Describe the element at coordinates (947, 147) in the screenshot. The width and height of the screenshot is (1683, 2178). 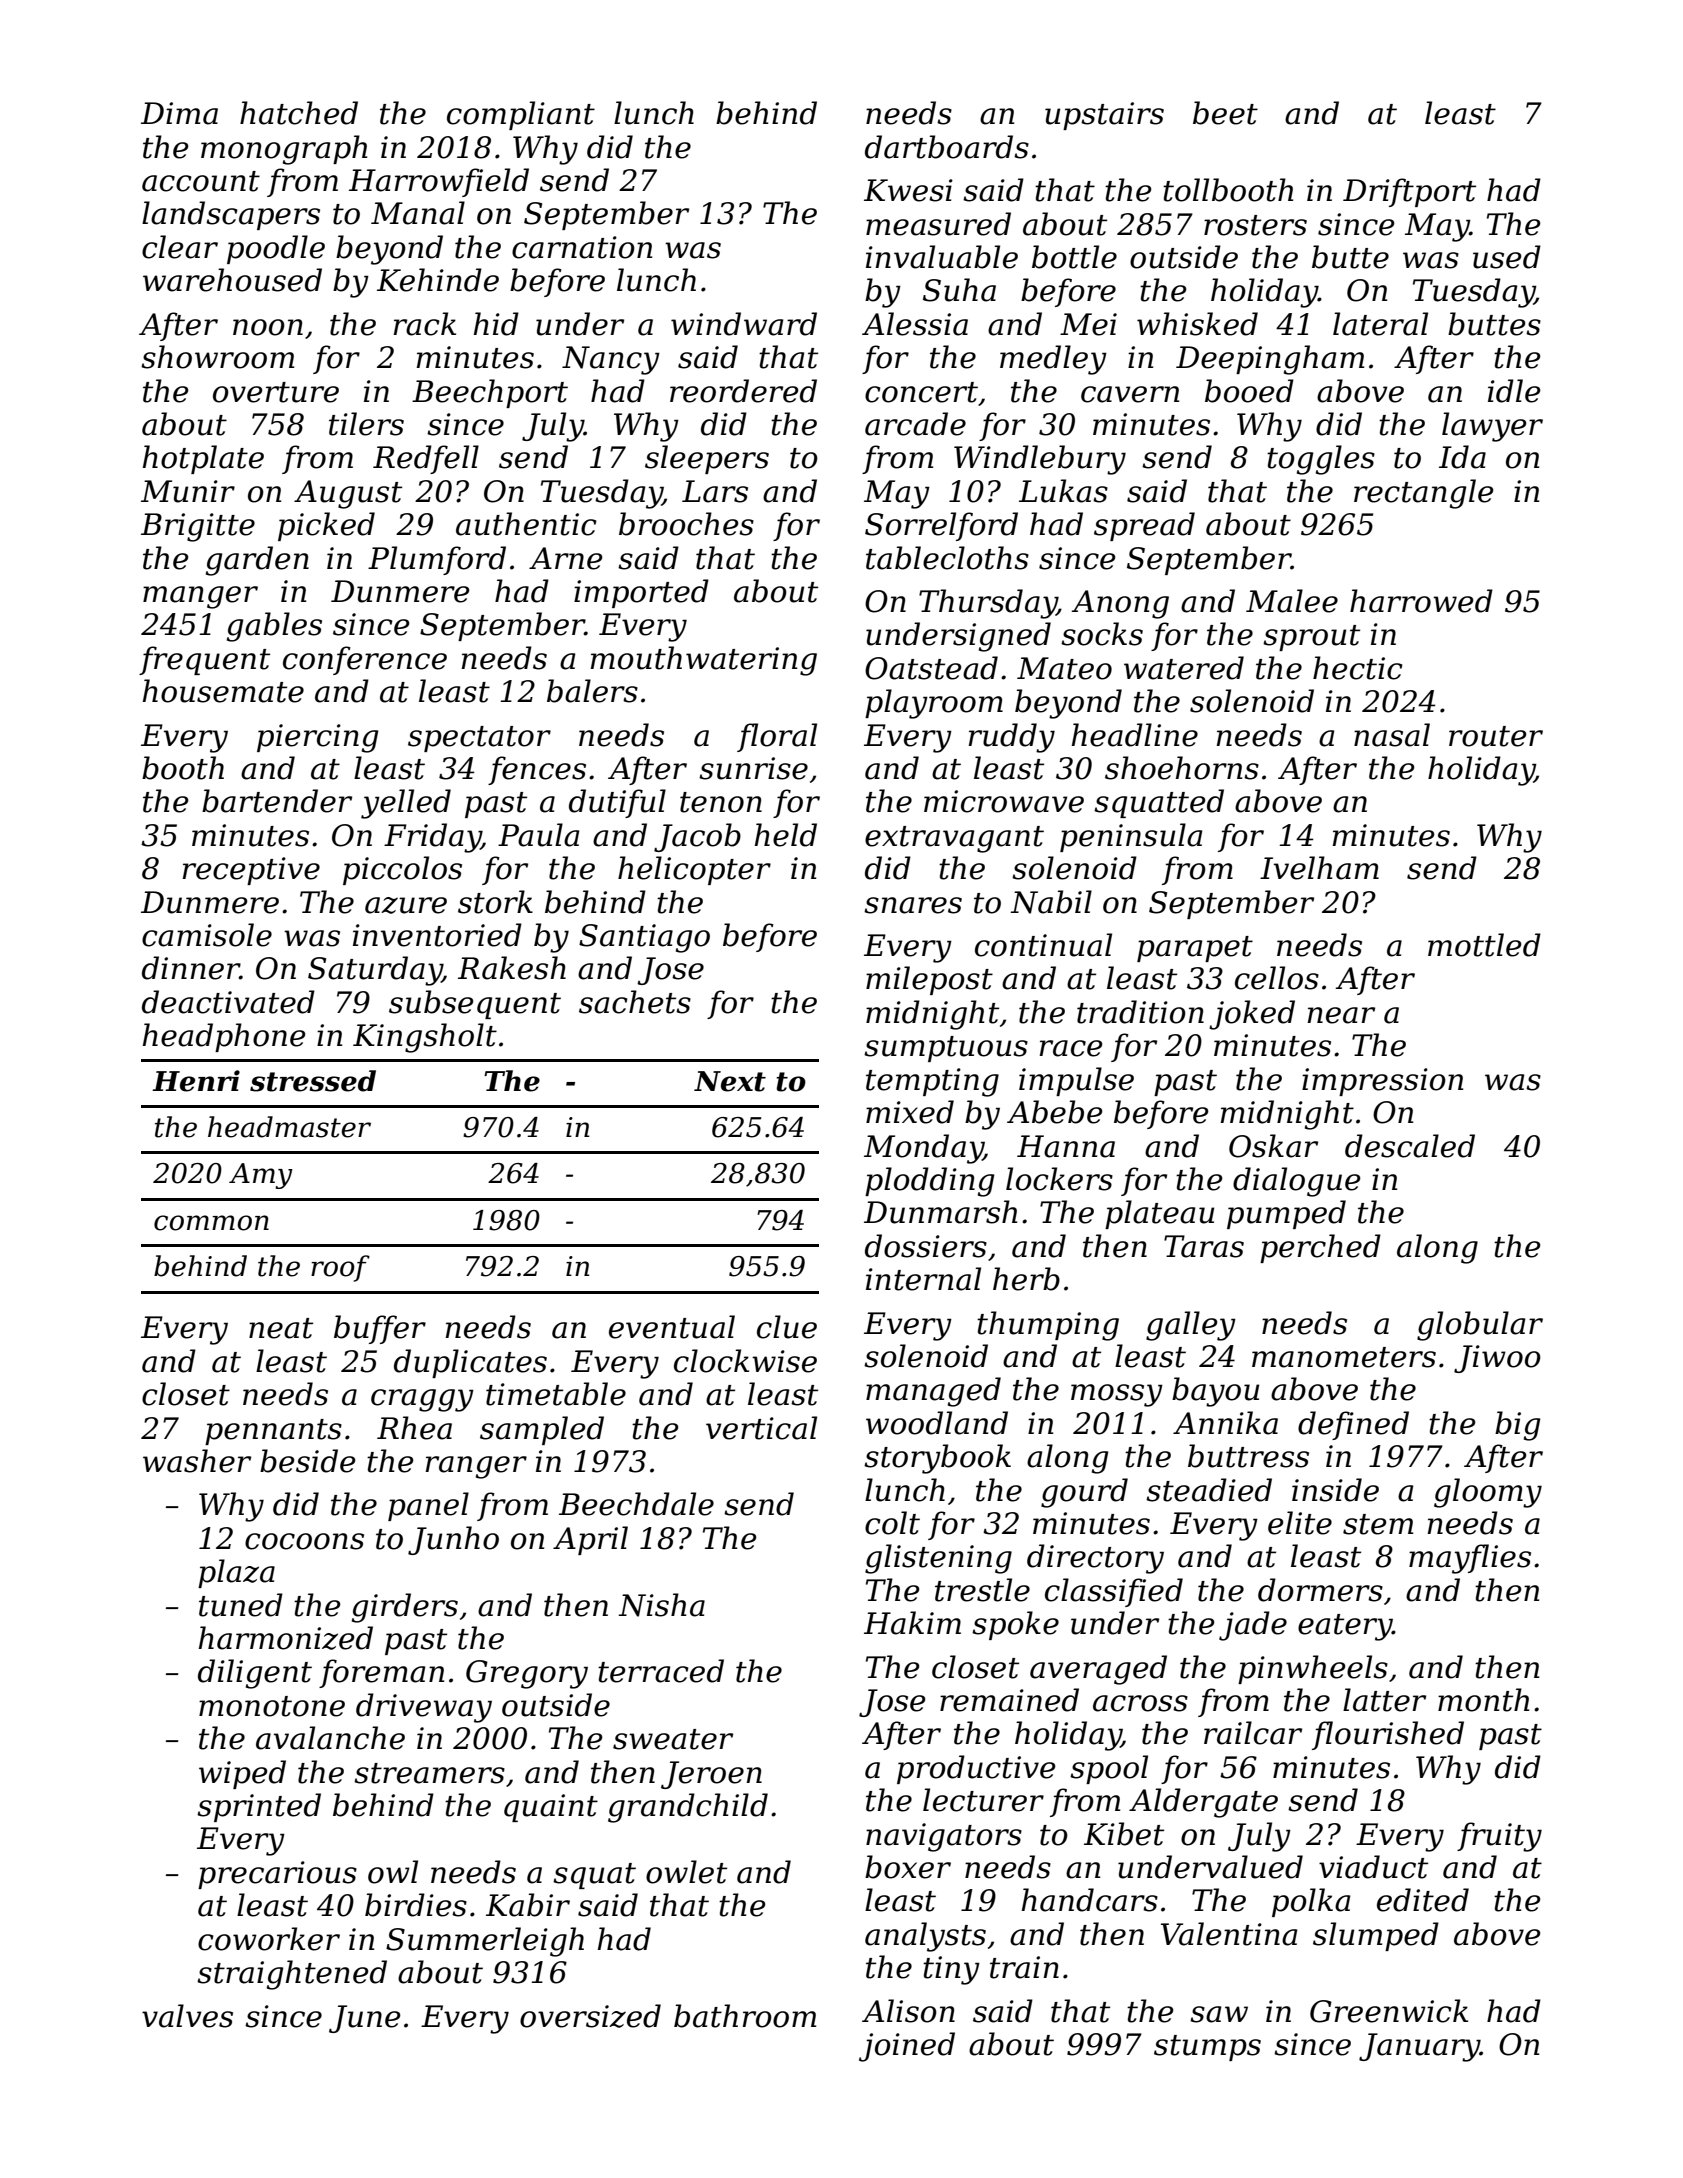
I see `dartboards` at that location.
